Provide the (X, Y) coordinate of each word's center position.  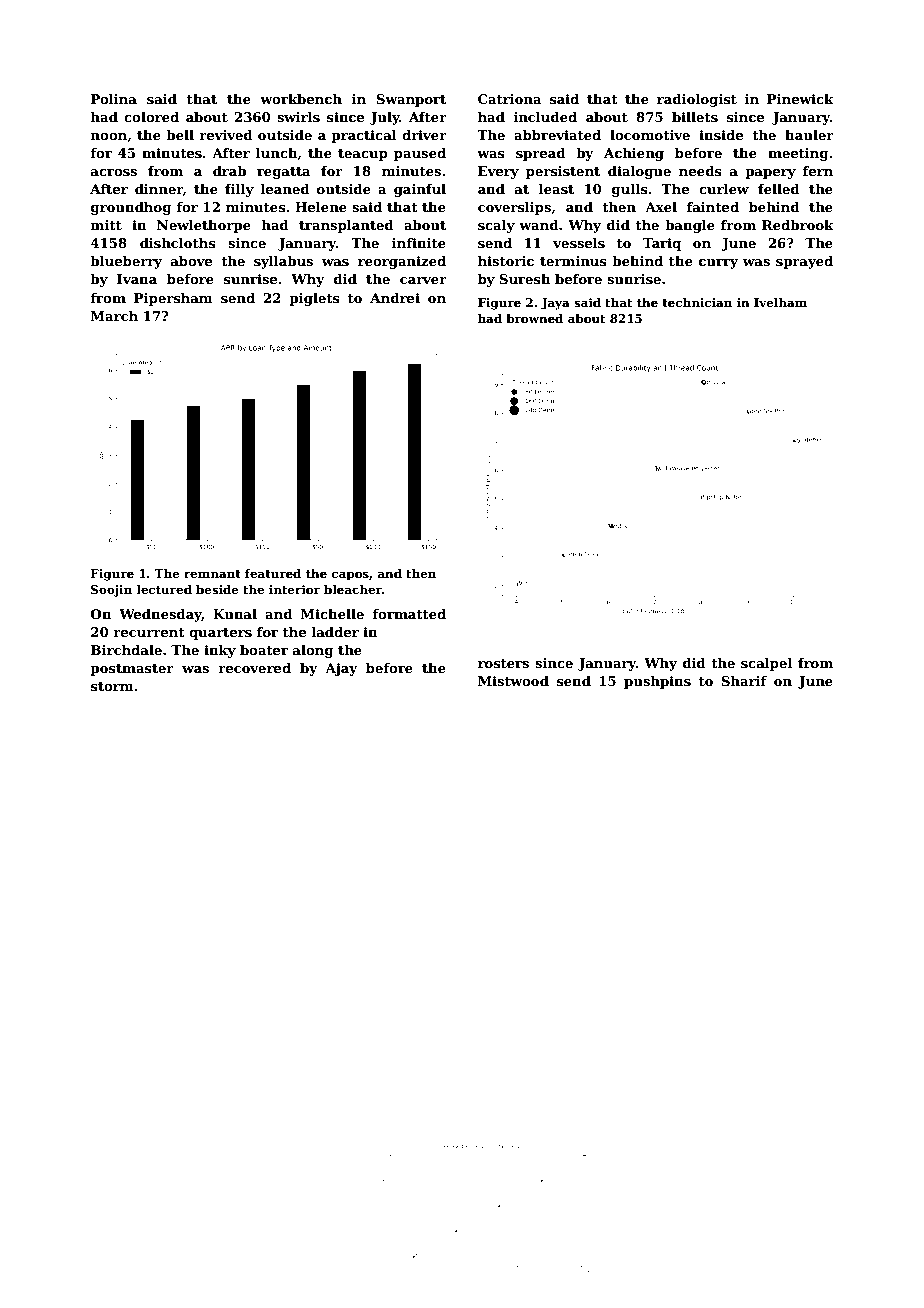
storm (112, 686)
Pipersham (173, 299)
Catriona (510, 99)
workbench (301, 99)
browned (534, 318)
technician (697, 302)
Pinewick (800, 99)
